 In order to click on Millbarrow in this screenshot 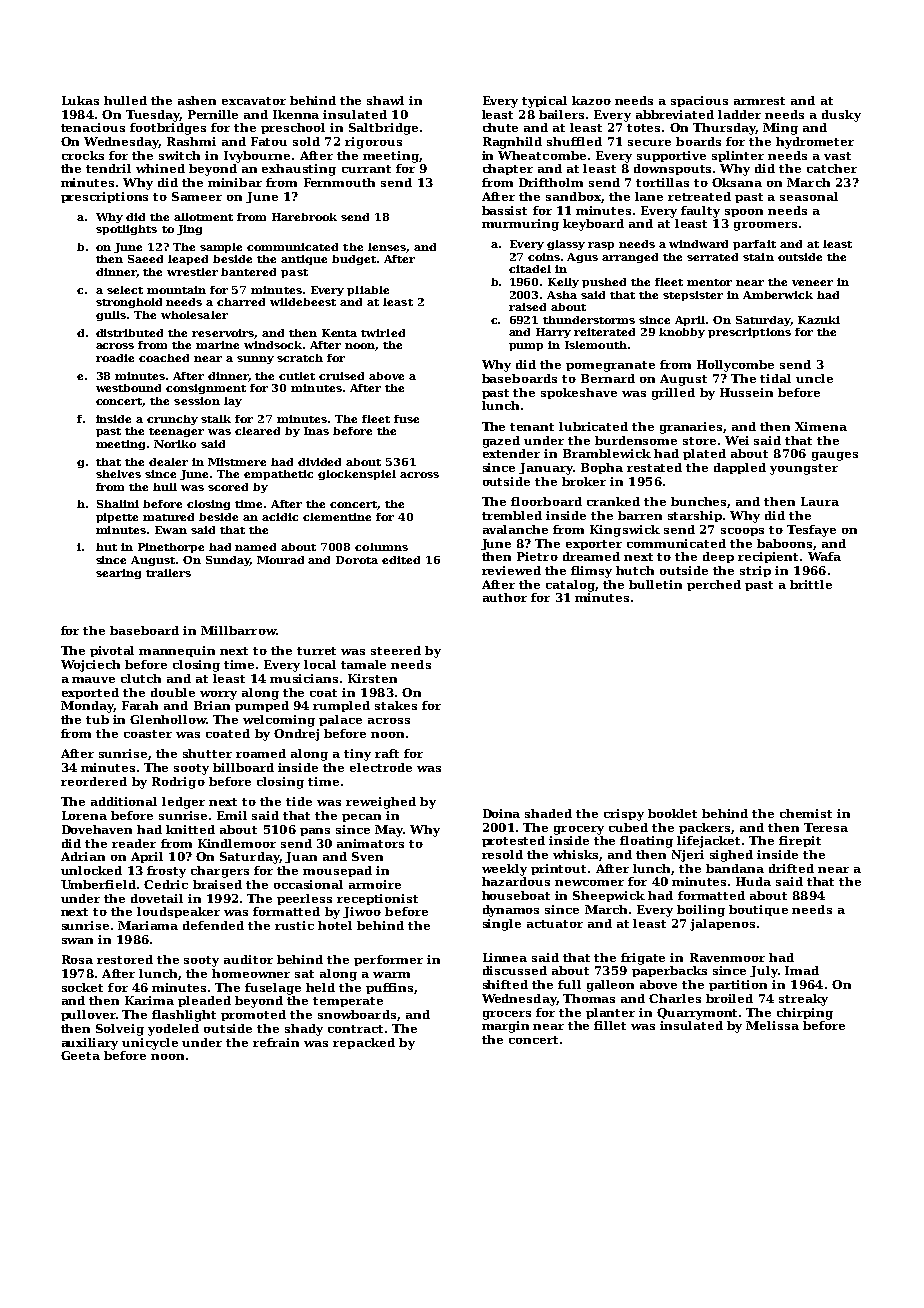, I will do `click(238, 630)`.
